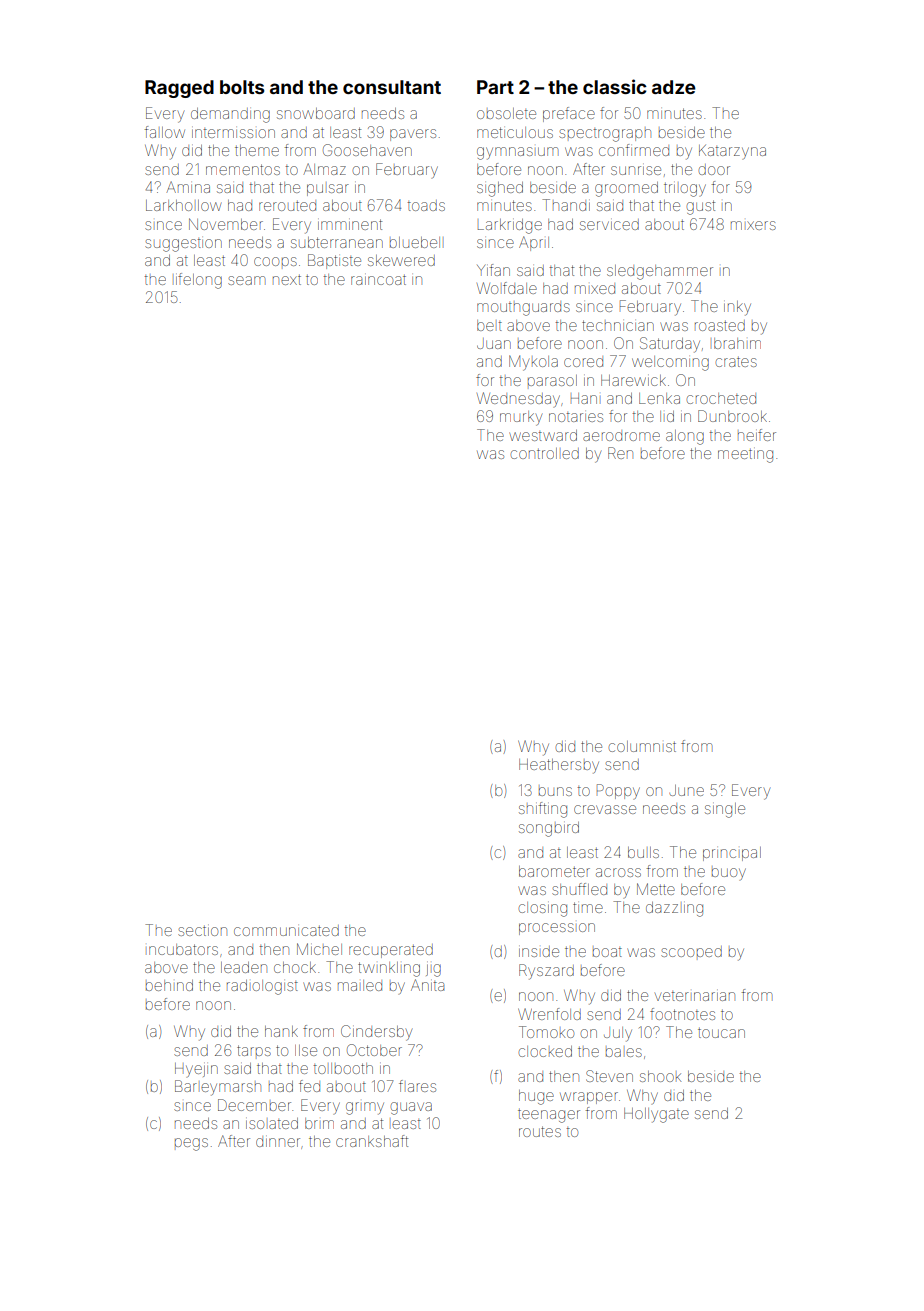 The height and width of the screenshot is (1311, 924). What do you see at coordinates (732, 416) in the screenshot?
I see `Dunbrook` at bounding box center [732, 416].
